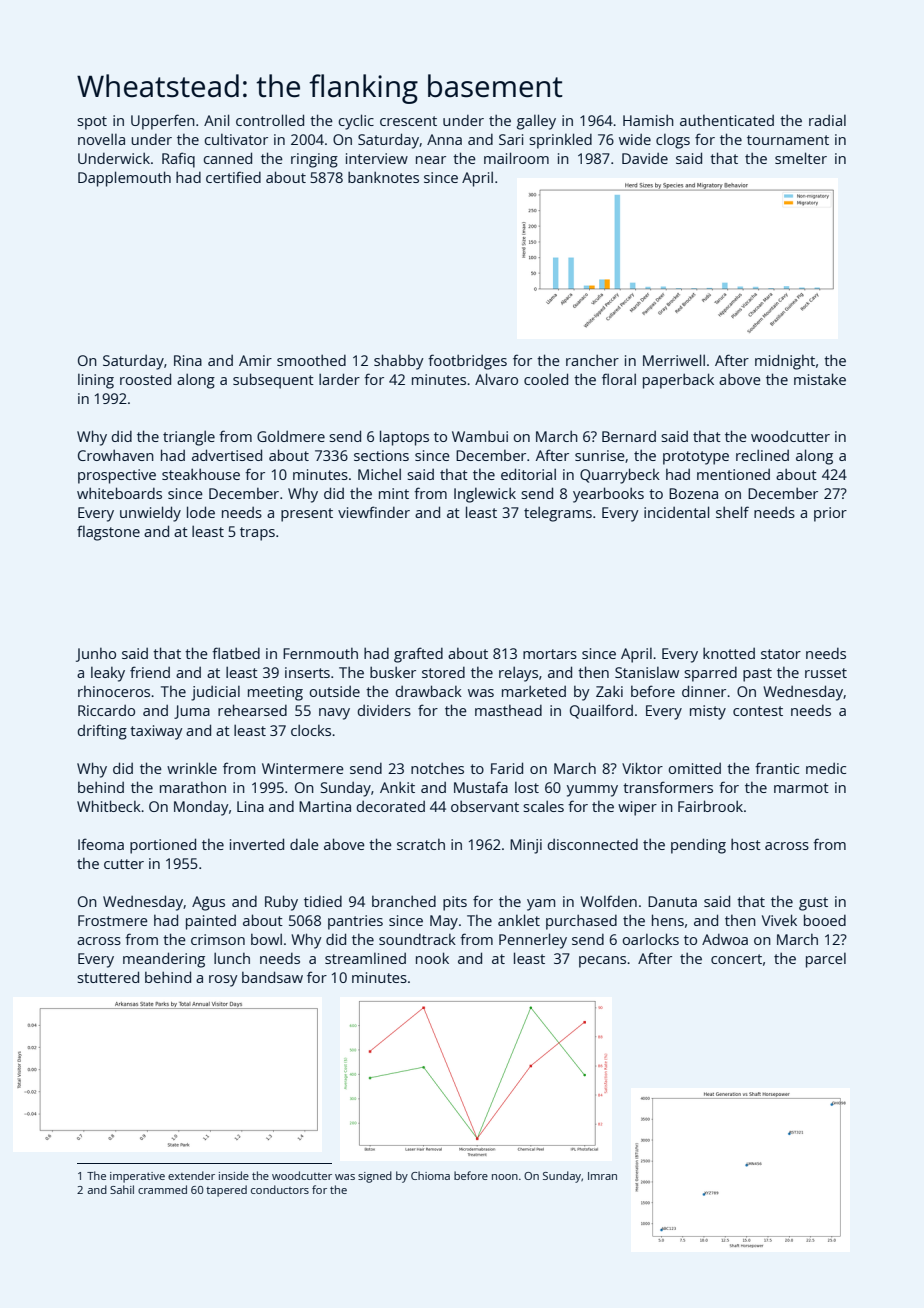 The image size is (924, 1308). I want to click on Rafiq, so click(178, 160).
